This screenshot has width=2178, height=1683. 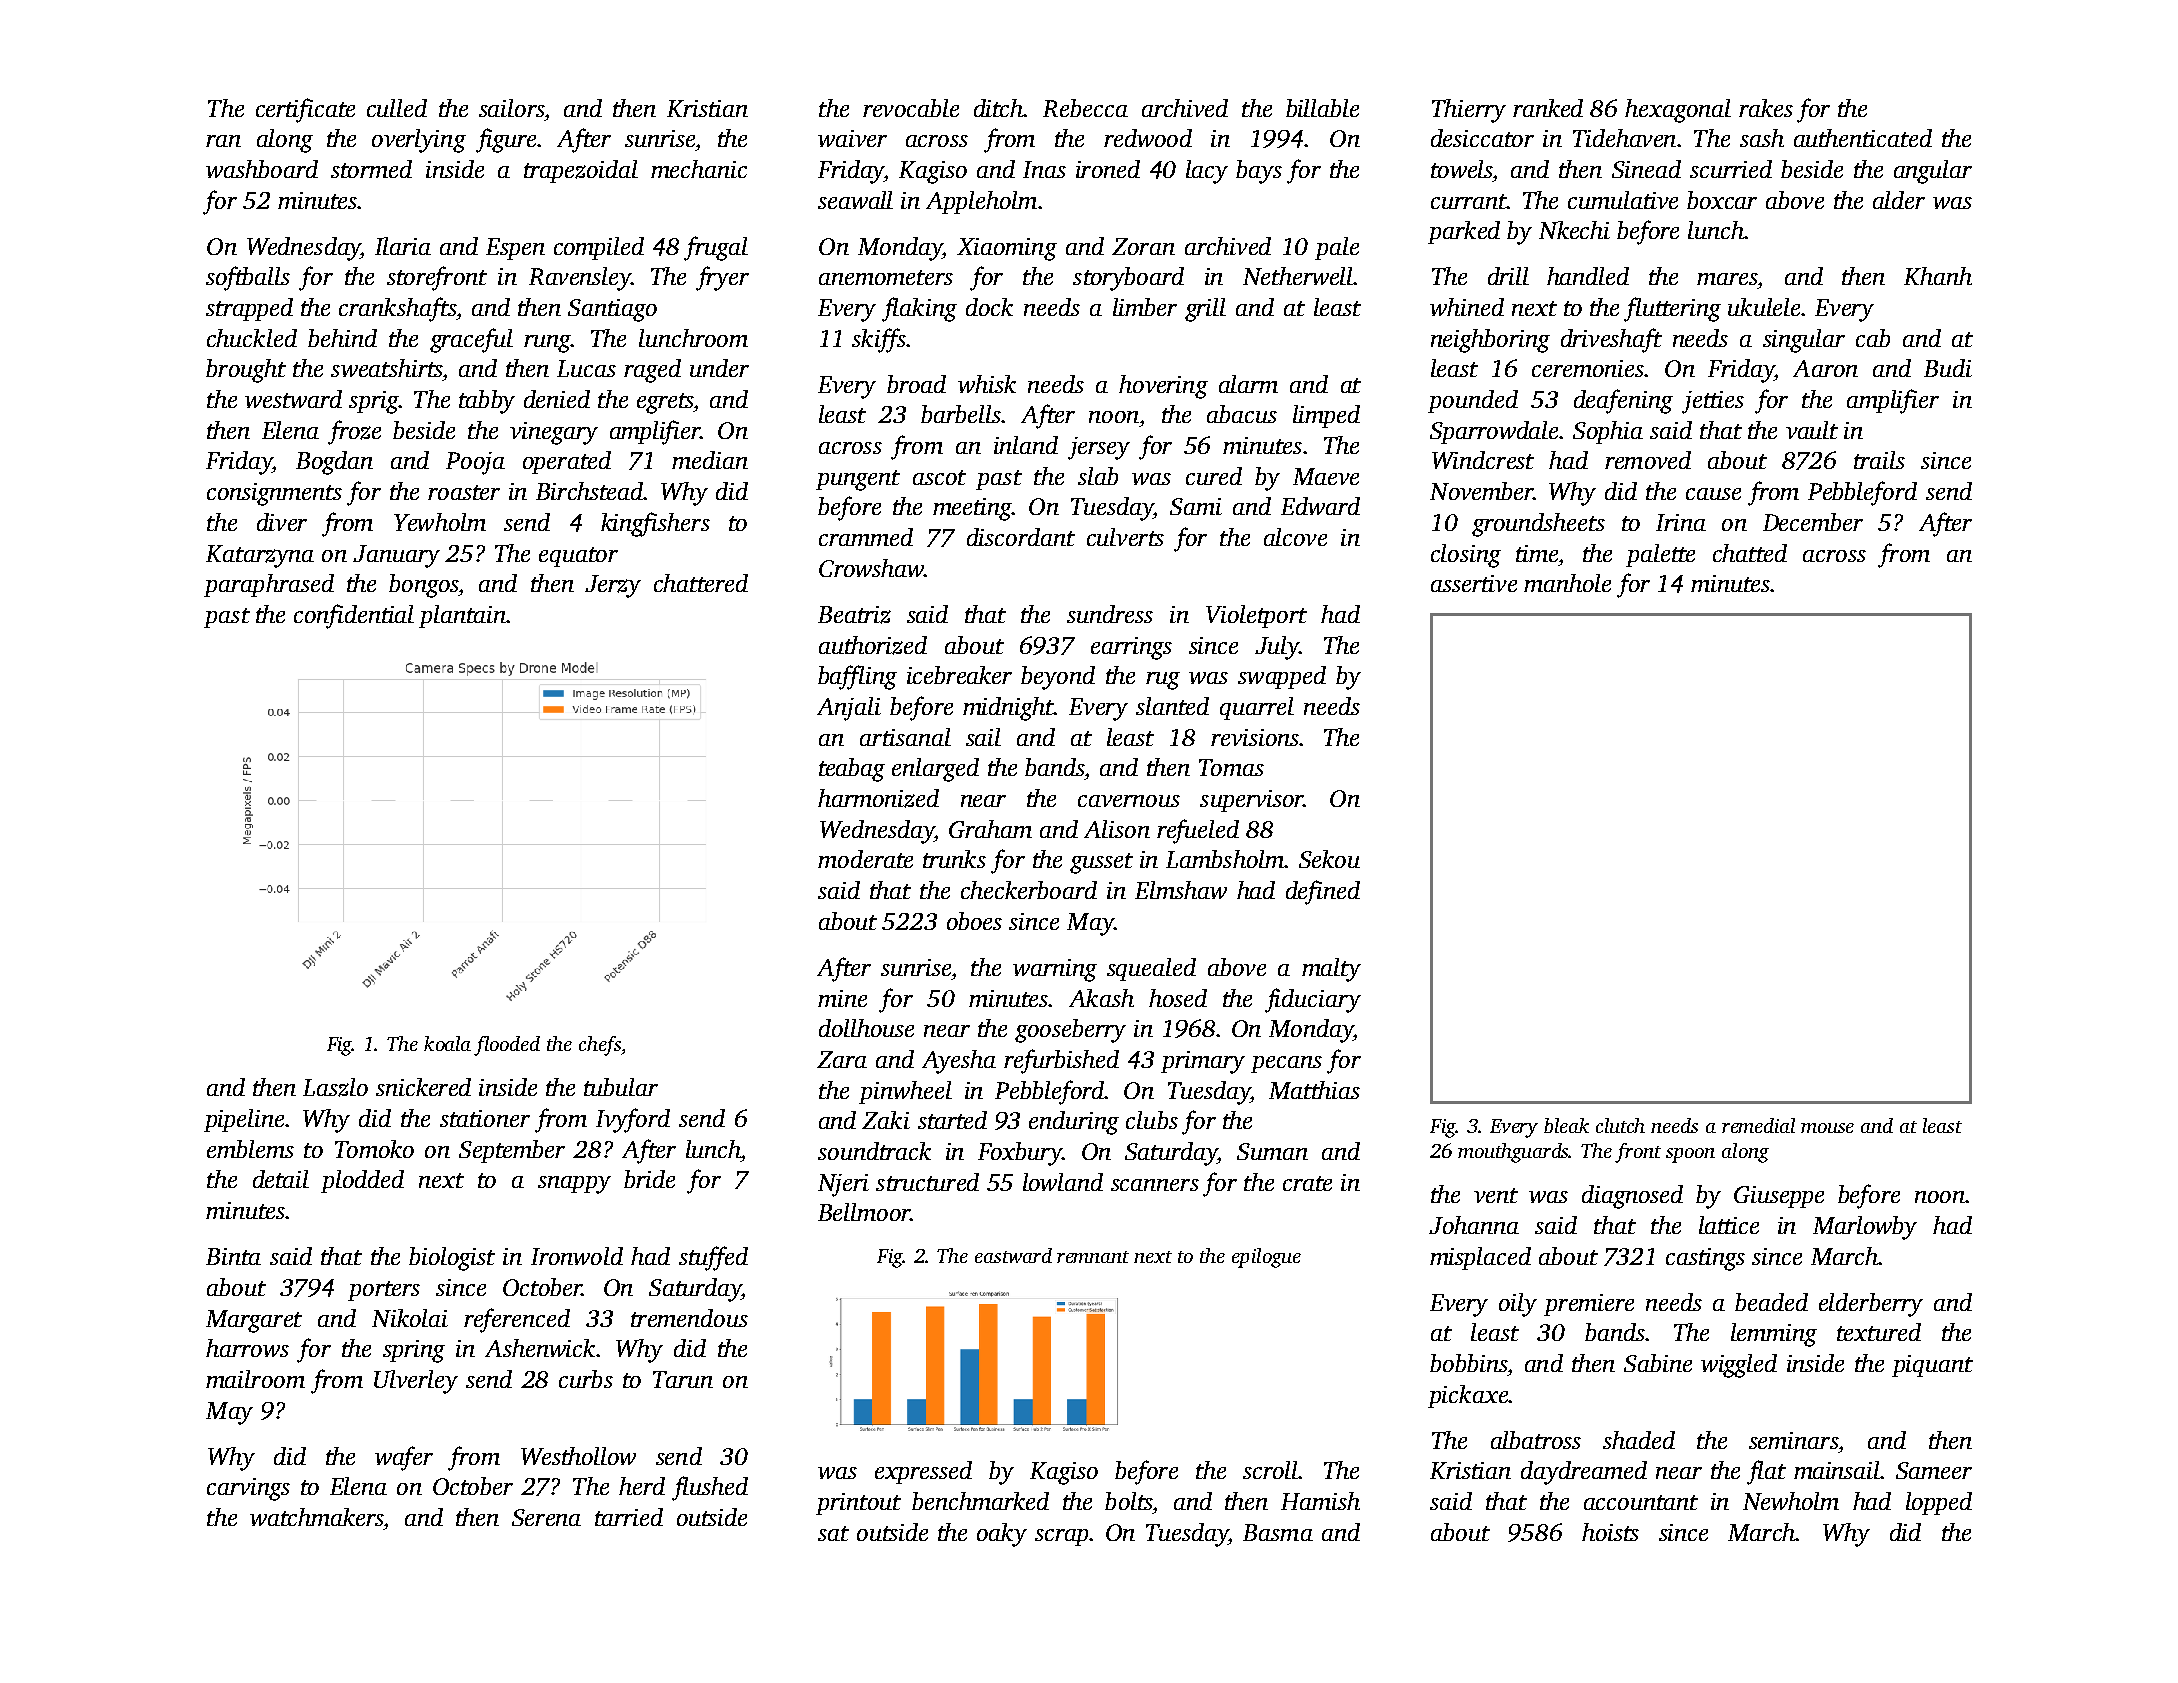 I want to click on compiled, so click(x=599, y=248).
